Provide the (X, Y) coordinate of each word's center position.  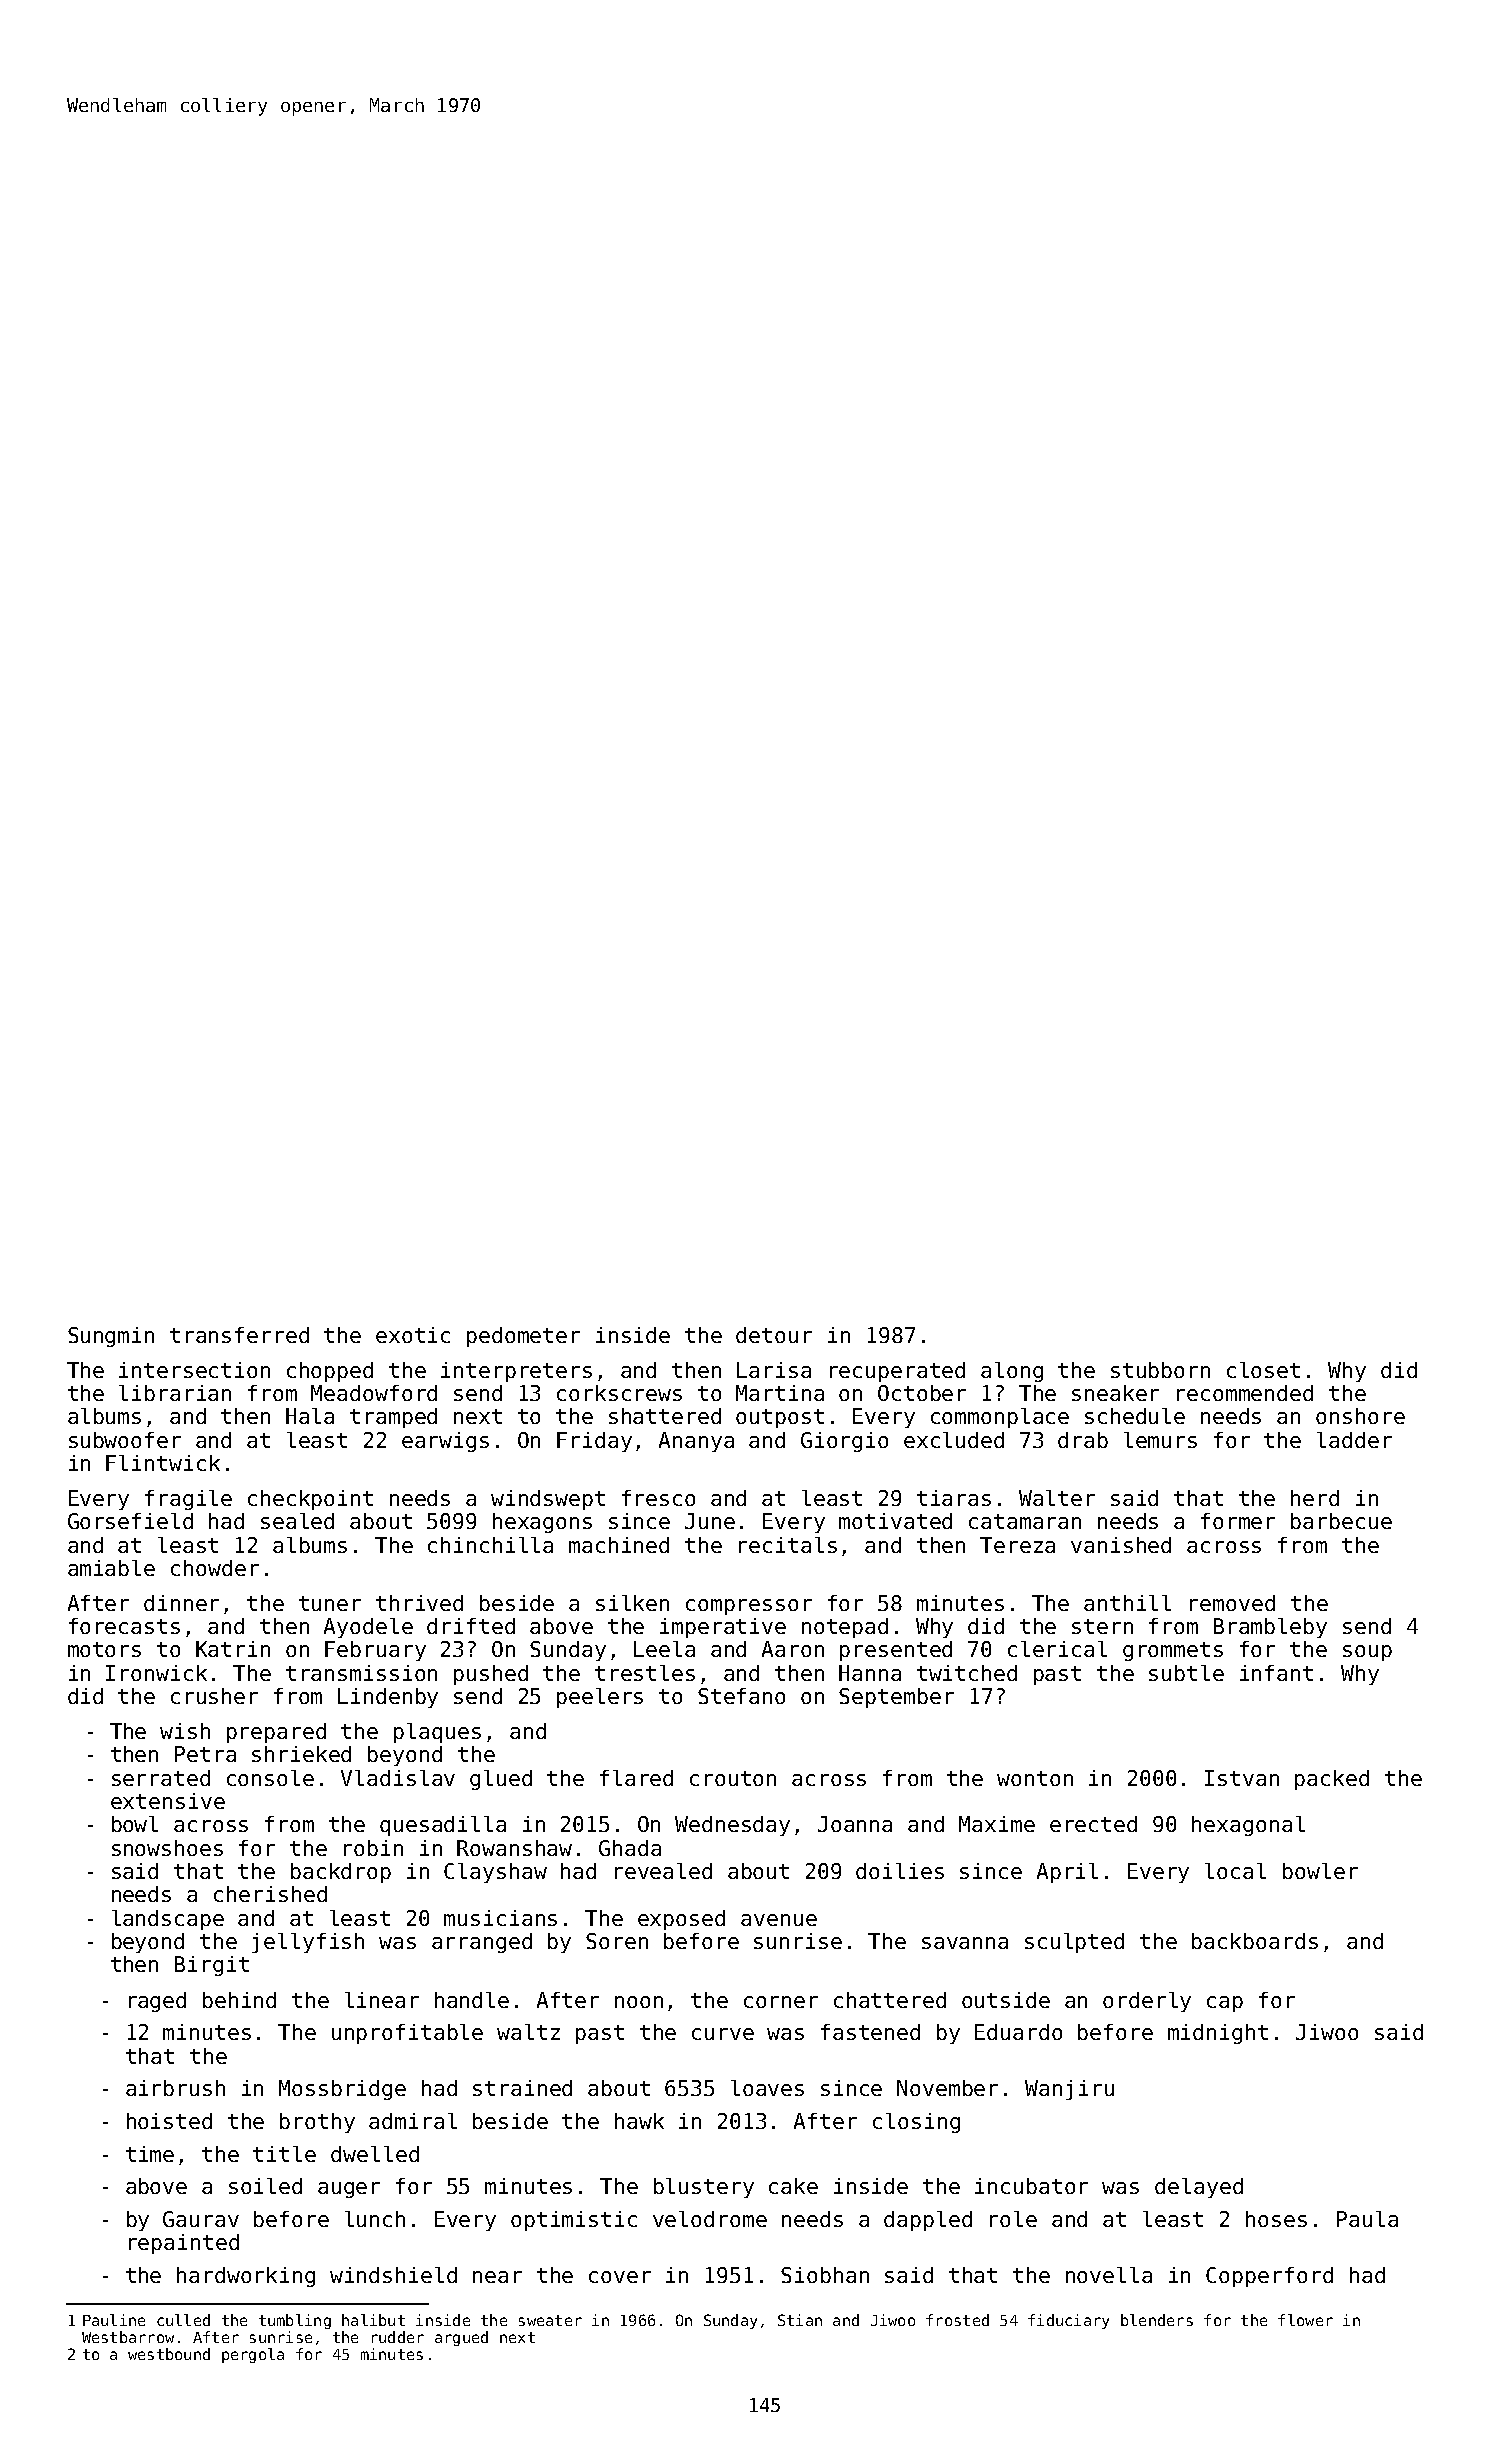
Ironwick (156, 1673)
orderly (1147, 2002)
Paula (1367, 2219)
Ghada (630, 1848)
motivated (895, 1521)
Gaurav (201, 2219)
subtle (1186, 1673)
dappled (928, 2221)
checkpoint (310, 1500)
